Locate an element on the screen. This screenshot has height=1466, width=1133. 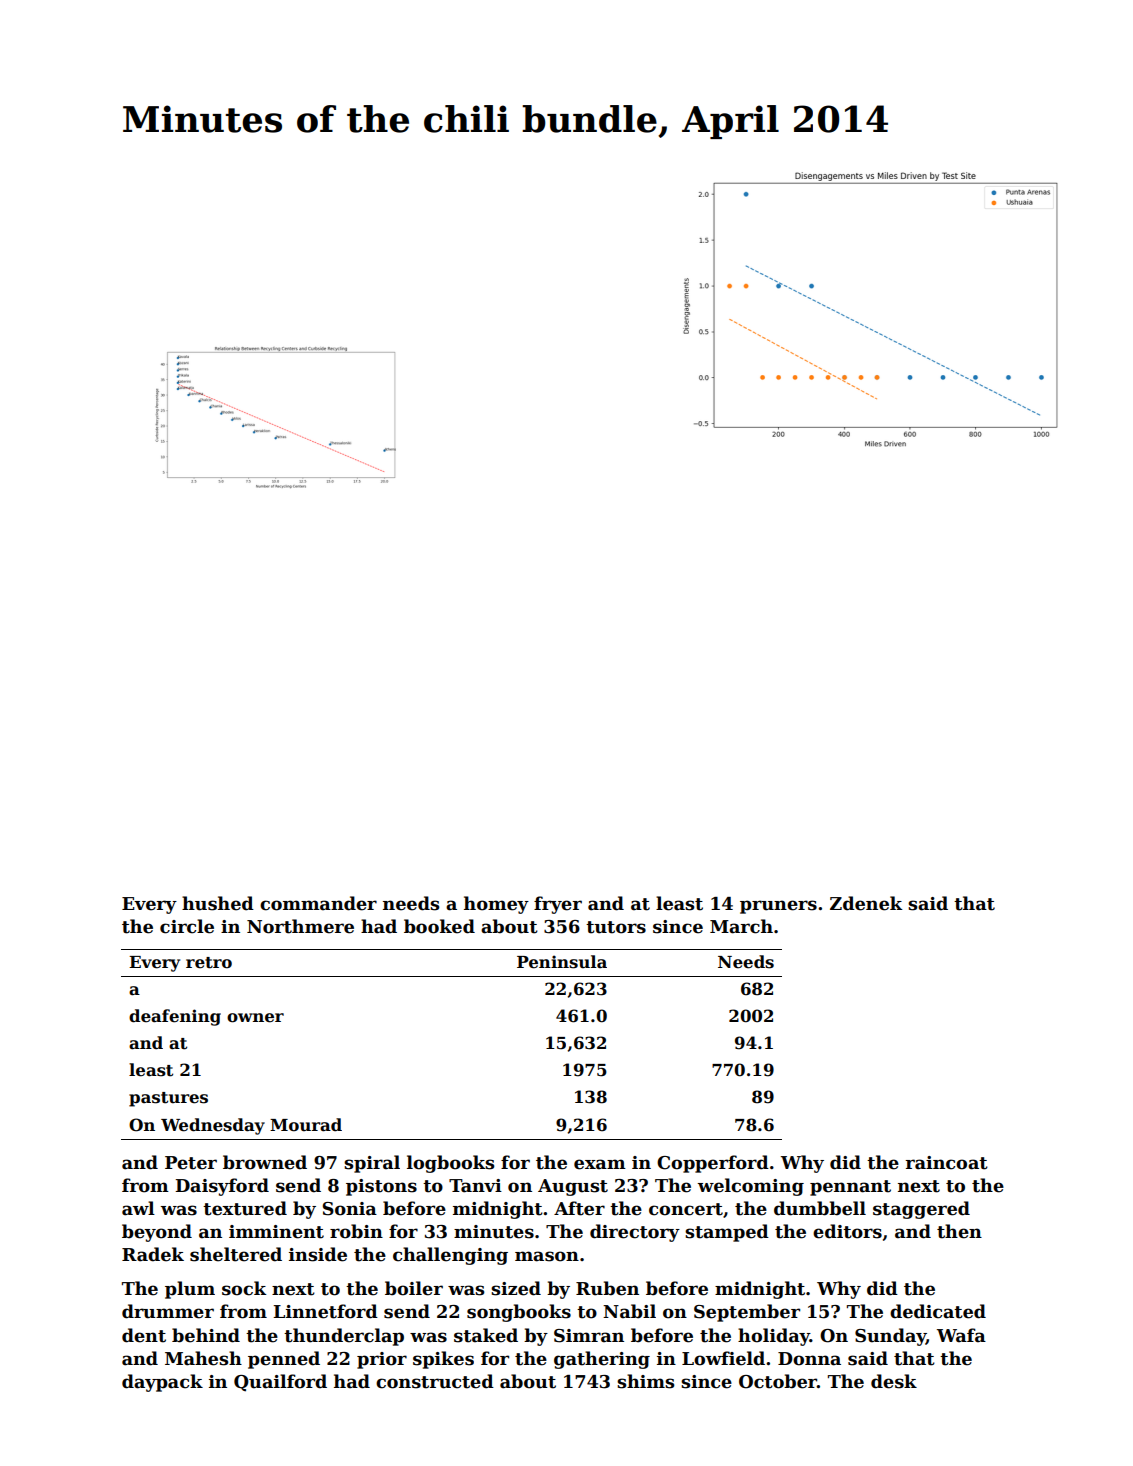
beyond is located at coordinates (157, 1233).
